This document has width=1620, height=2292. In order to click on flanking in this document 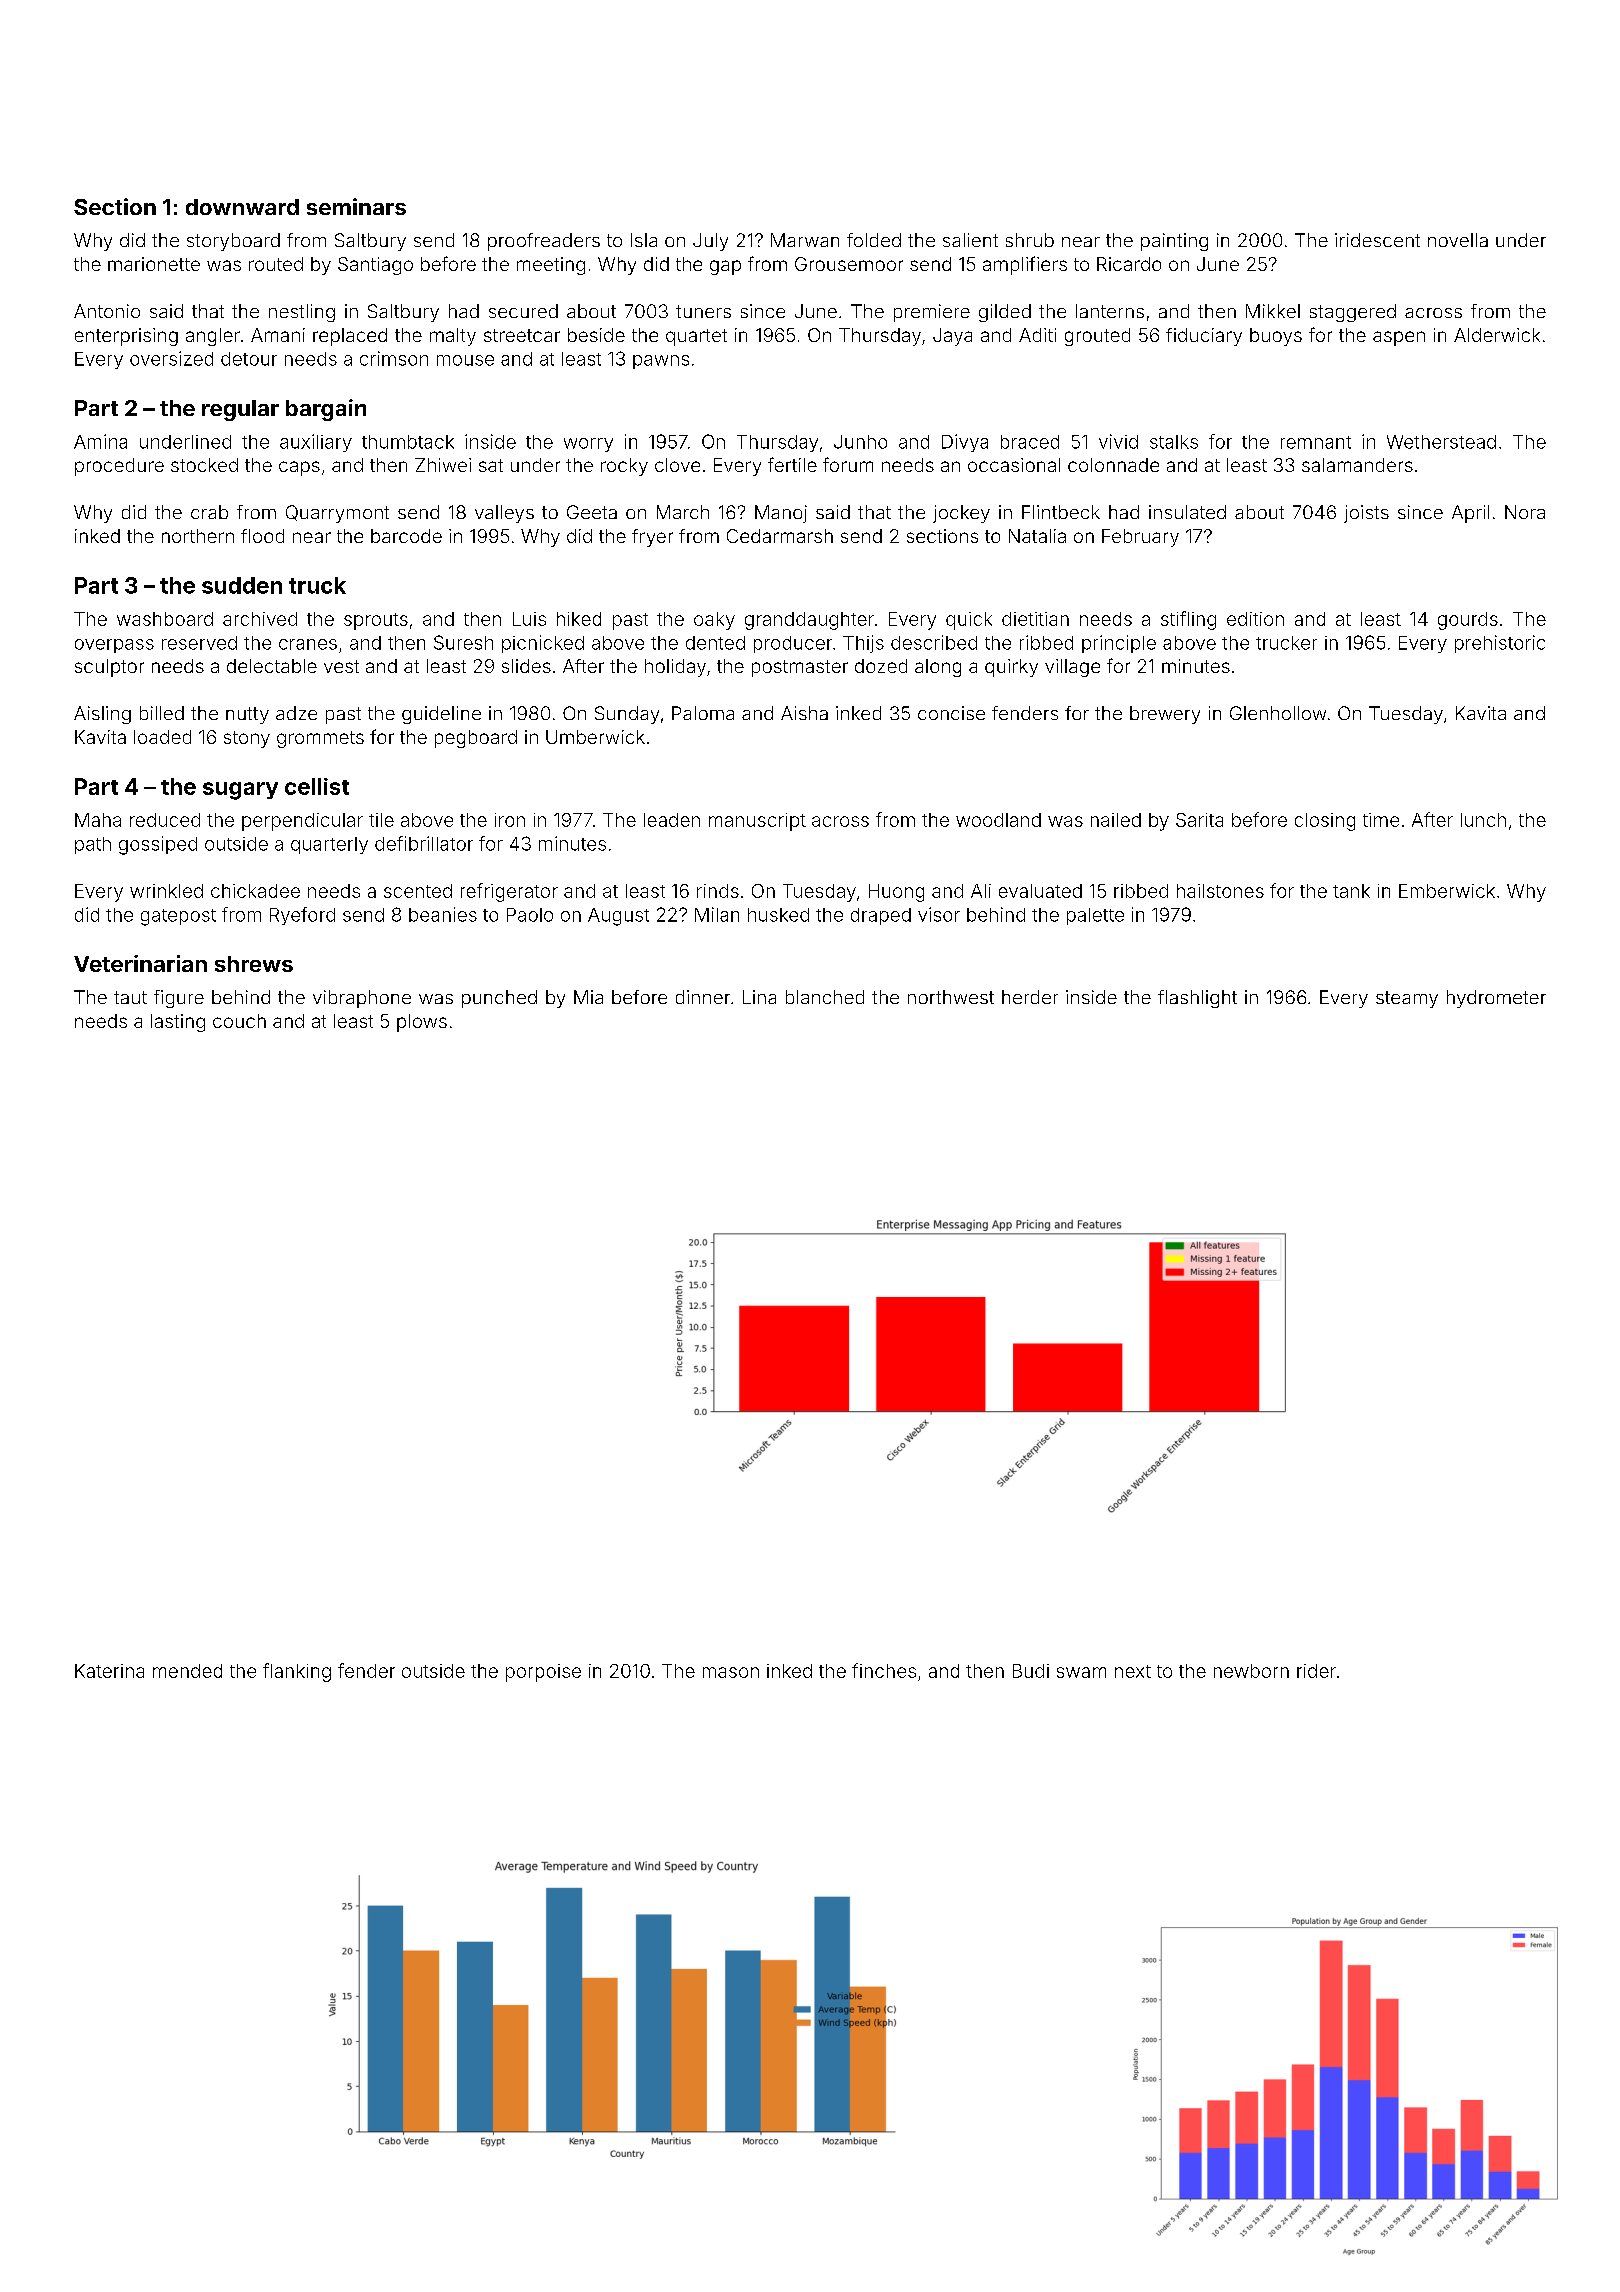, I will do `click(297, 1672)`.
